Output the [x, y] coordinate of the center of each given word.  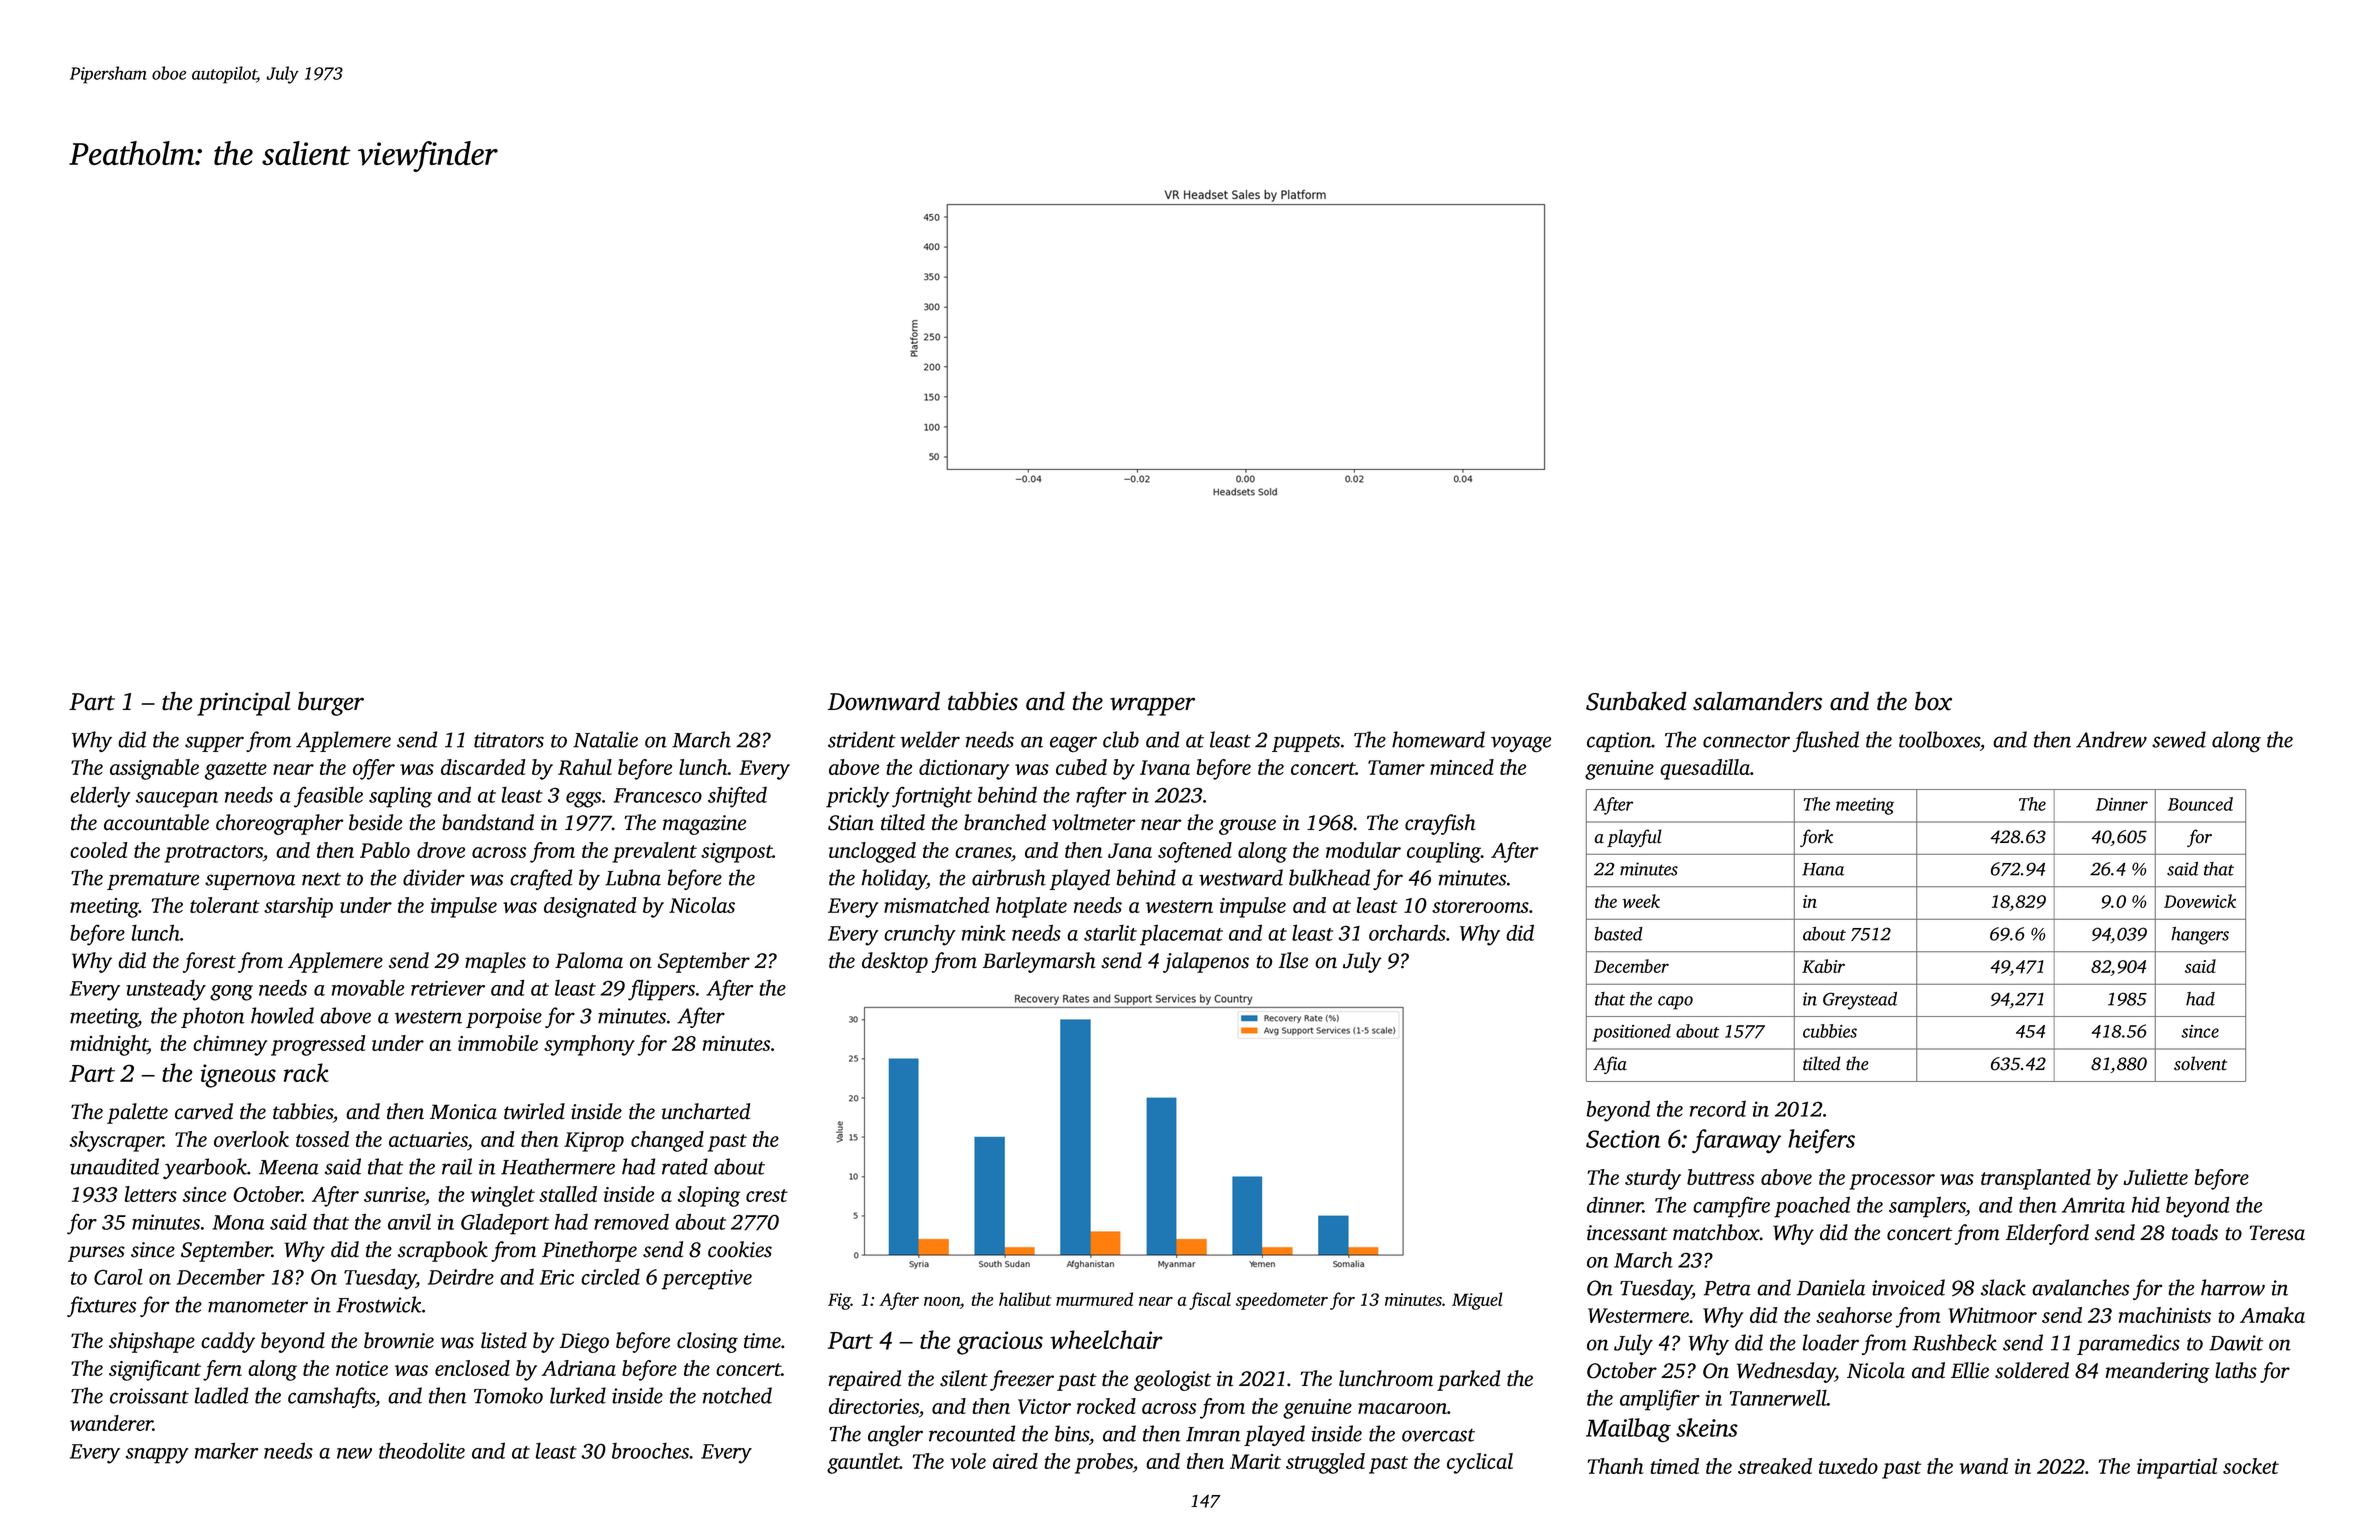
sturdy [1653, 1179]
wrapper [1152, 706]
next [321, 879]
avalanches [2080, 1287]
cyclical [1480, 1463]
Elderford [2047, 1234]
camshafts [331, 1397]
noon [942, 1301]
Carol [118, 1276]
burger [331, 703]
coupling [1444, 852]
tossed [322, 1139]
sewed [2179, 739]
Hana [1823, 869]
